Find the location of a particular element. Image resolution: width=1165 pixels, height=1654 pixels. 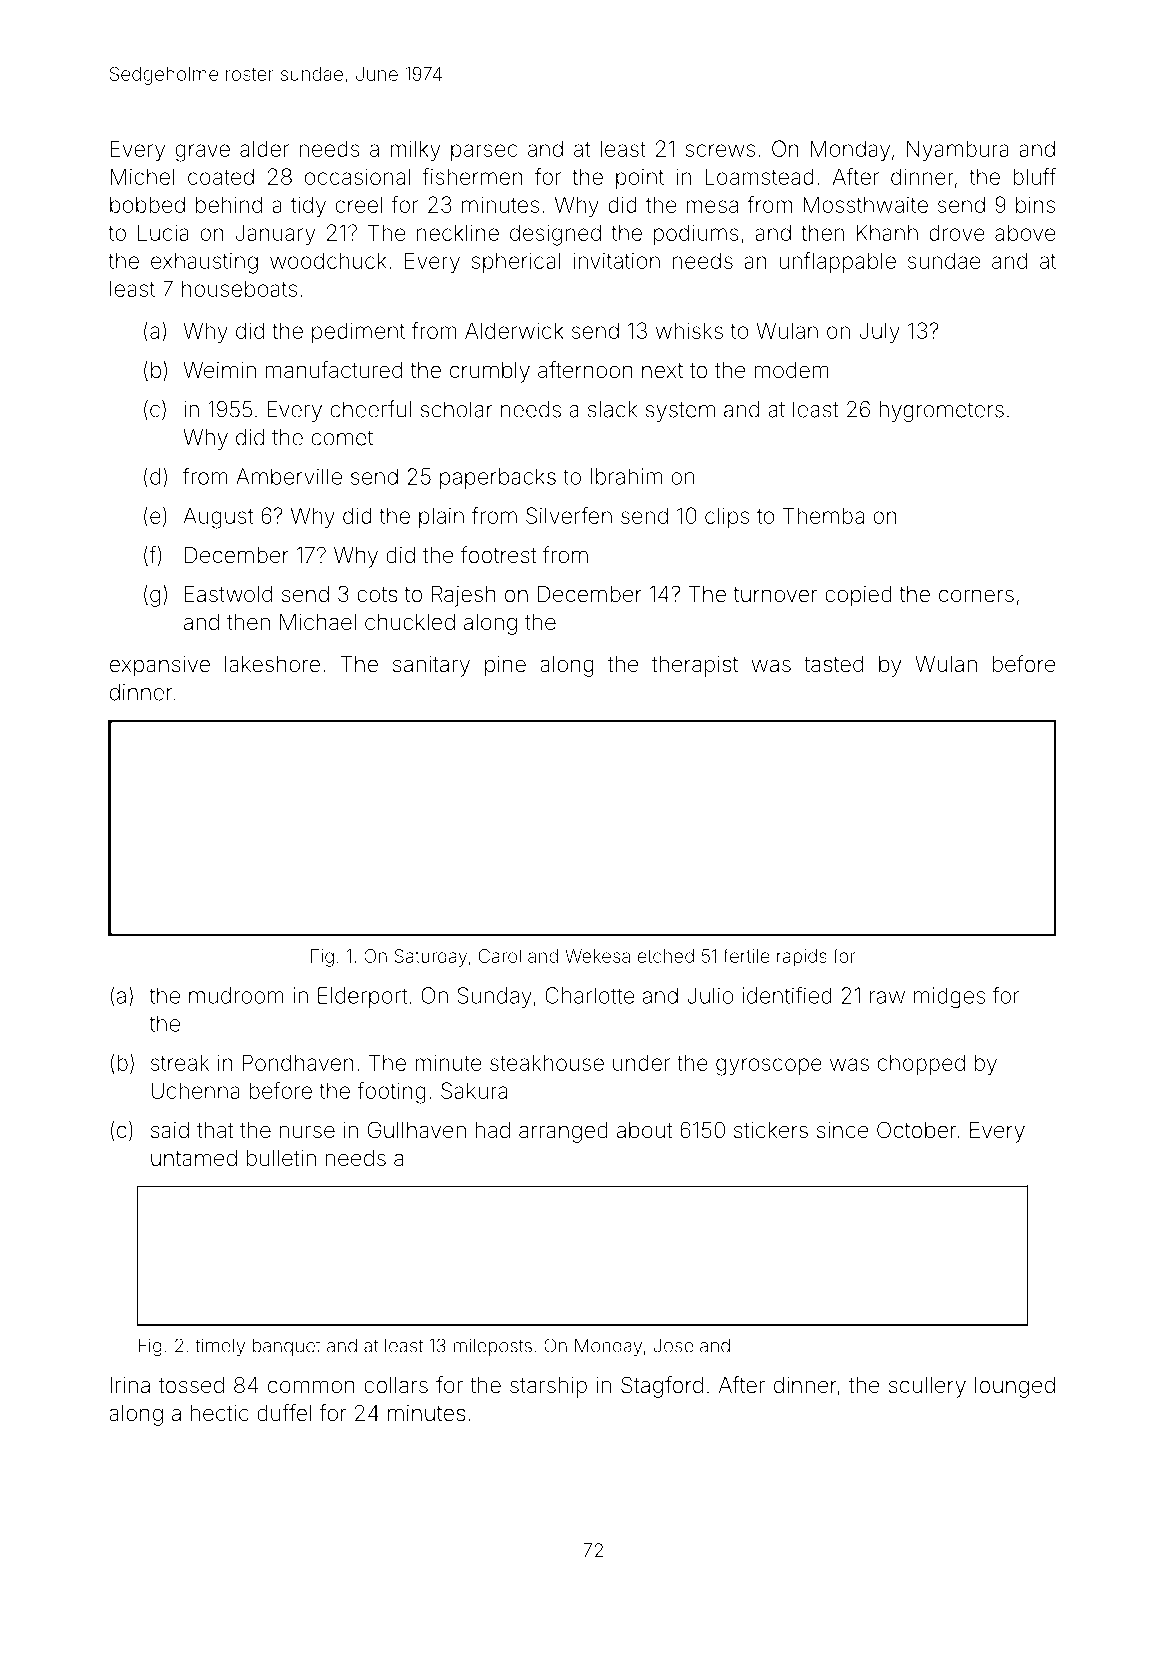

manufactured is located at coordinates (334, 370).
